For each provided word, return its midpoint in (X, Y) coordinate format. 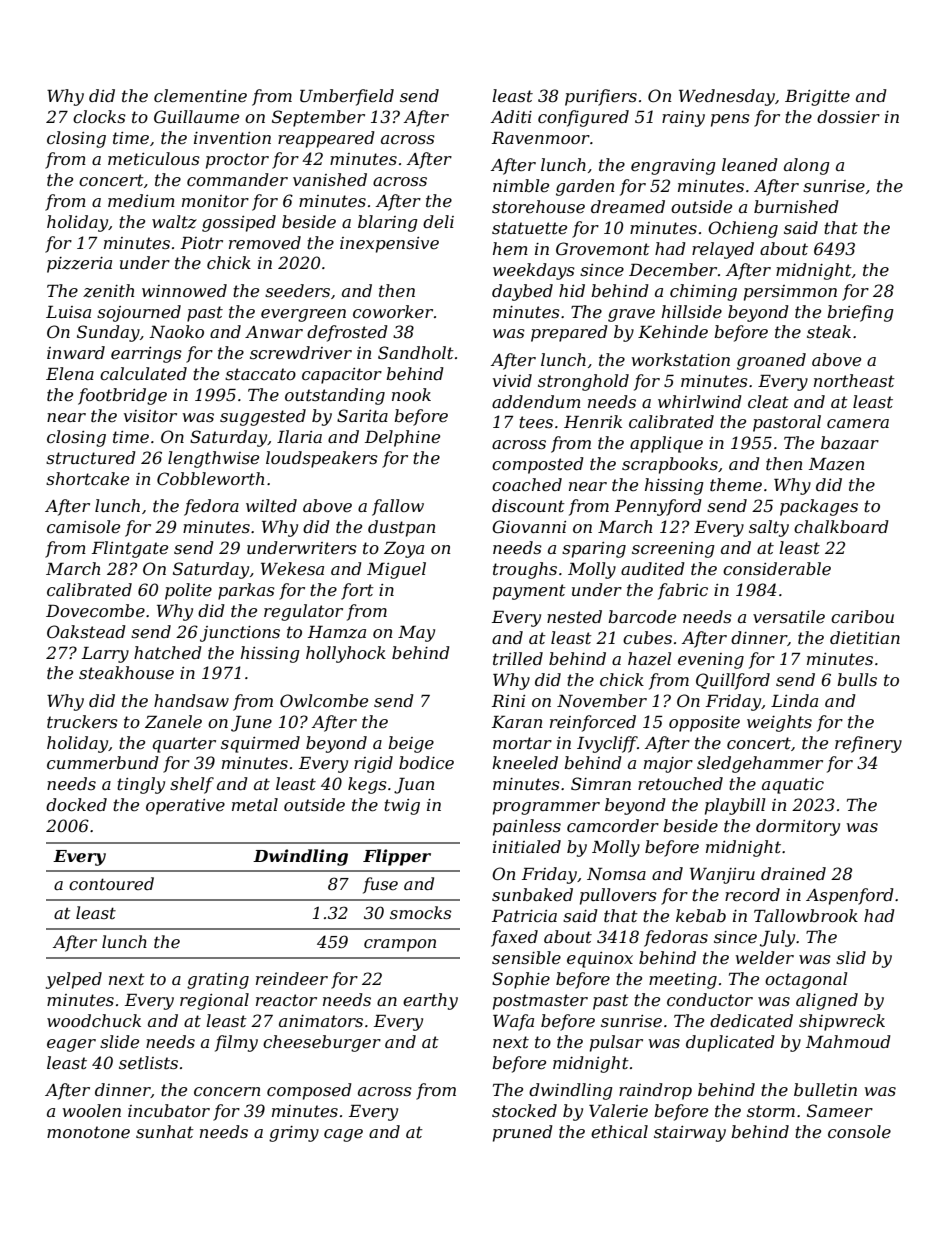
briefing (860, 313)
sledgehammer (760, 764)
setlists (148, 1062)
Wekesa (292, 568)
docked (76, 804)
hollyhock (346, 654)
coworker (393, 311)
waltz (174, 222)
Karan (517, 722)
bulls (857, 679)
